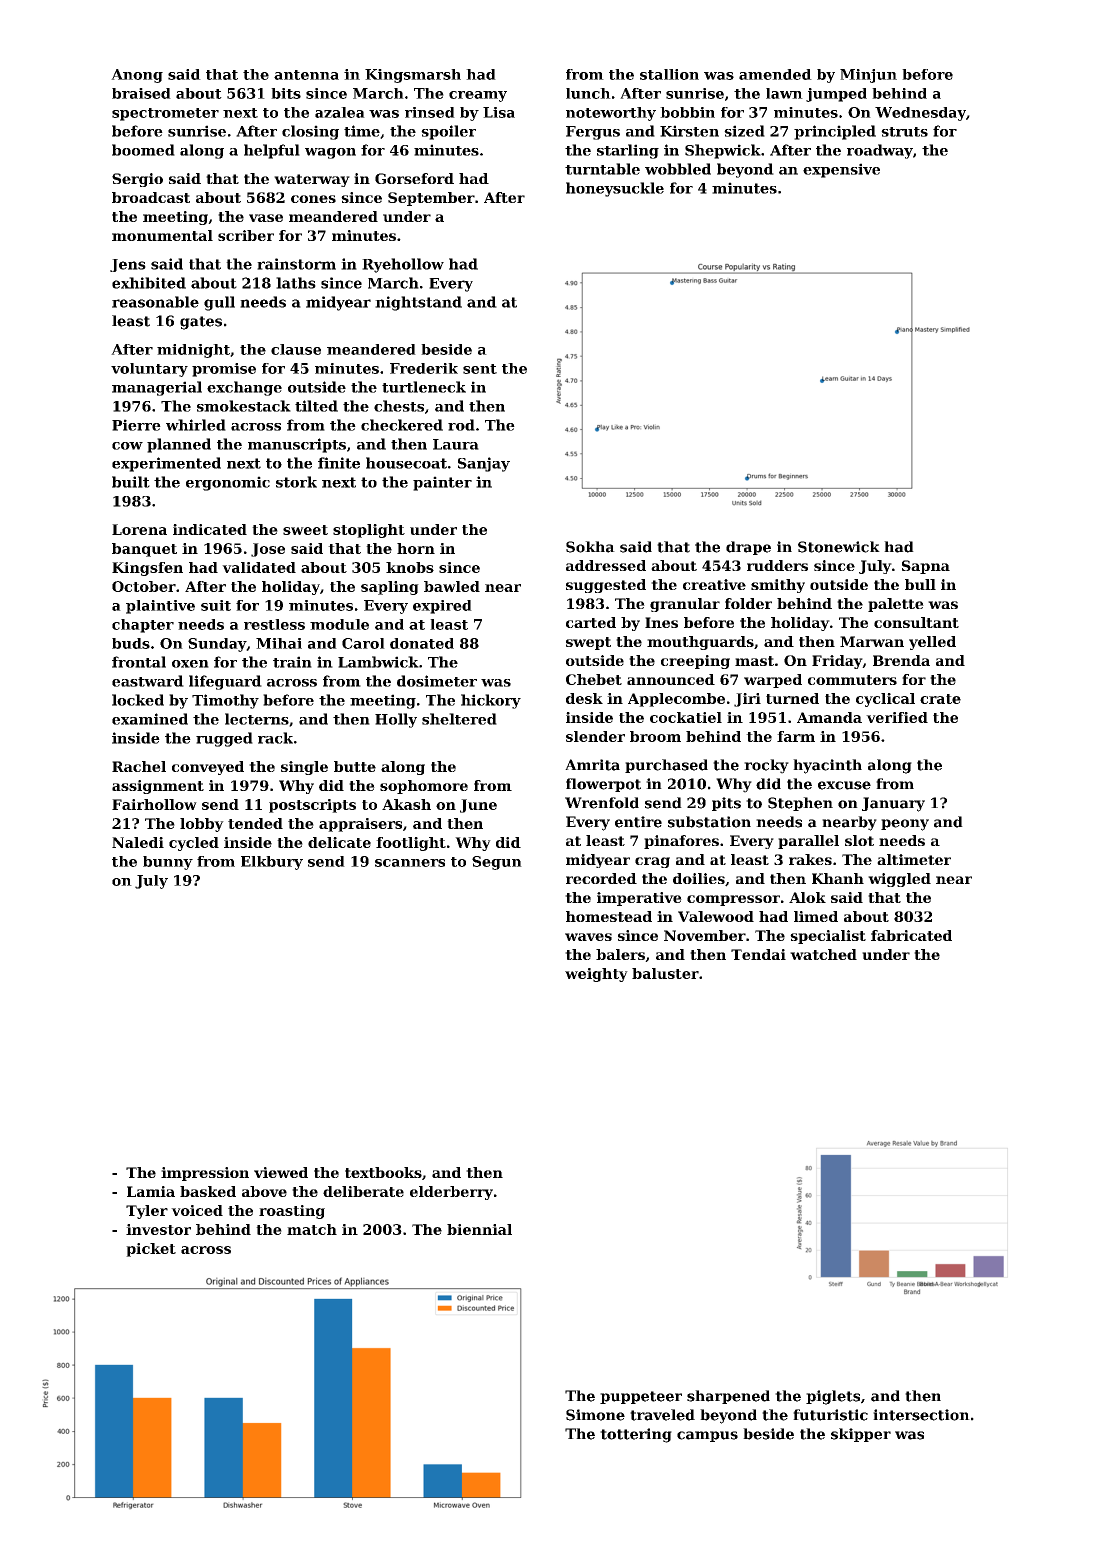 This image has width=1095, height=1549. Describe the element at coordinates (479, 1229) in the image. I see `biennial` at that location.
